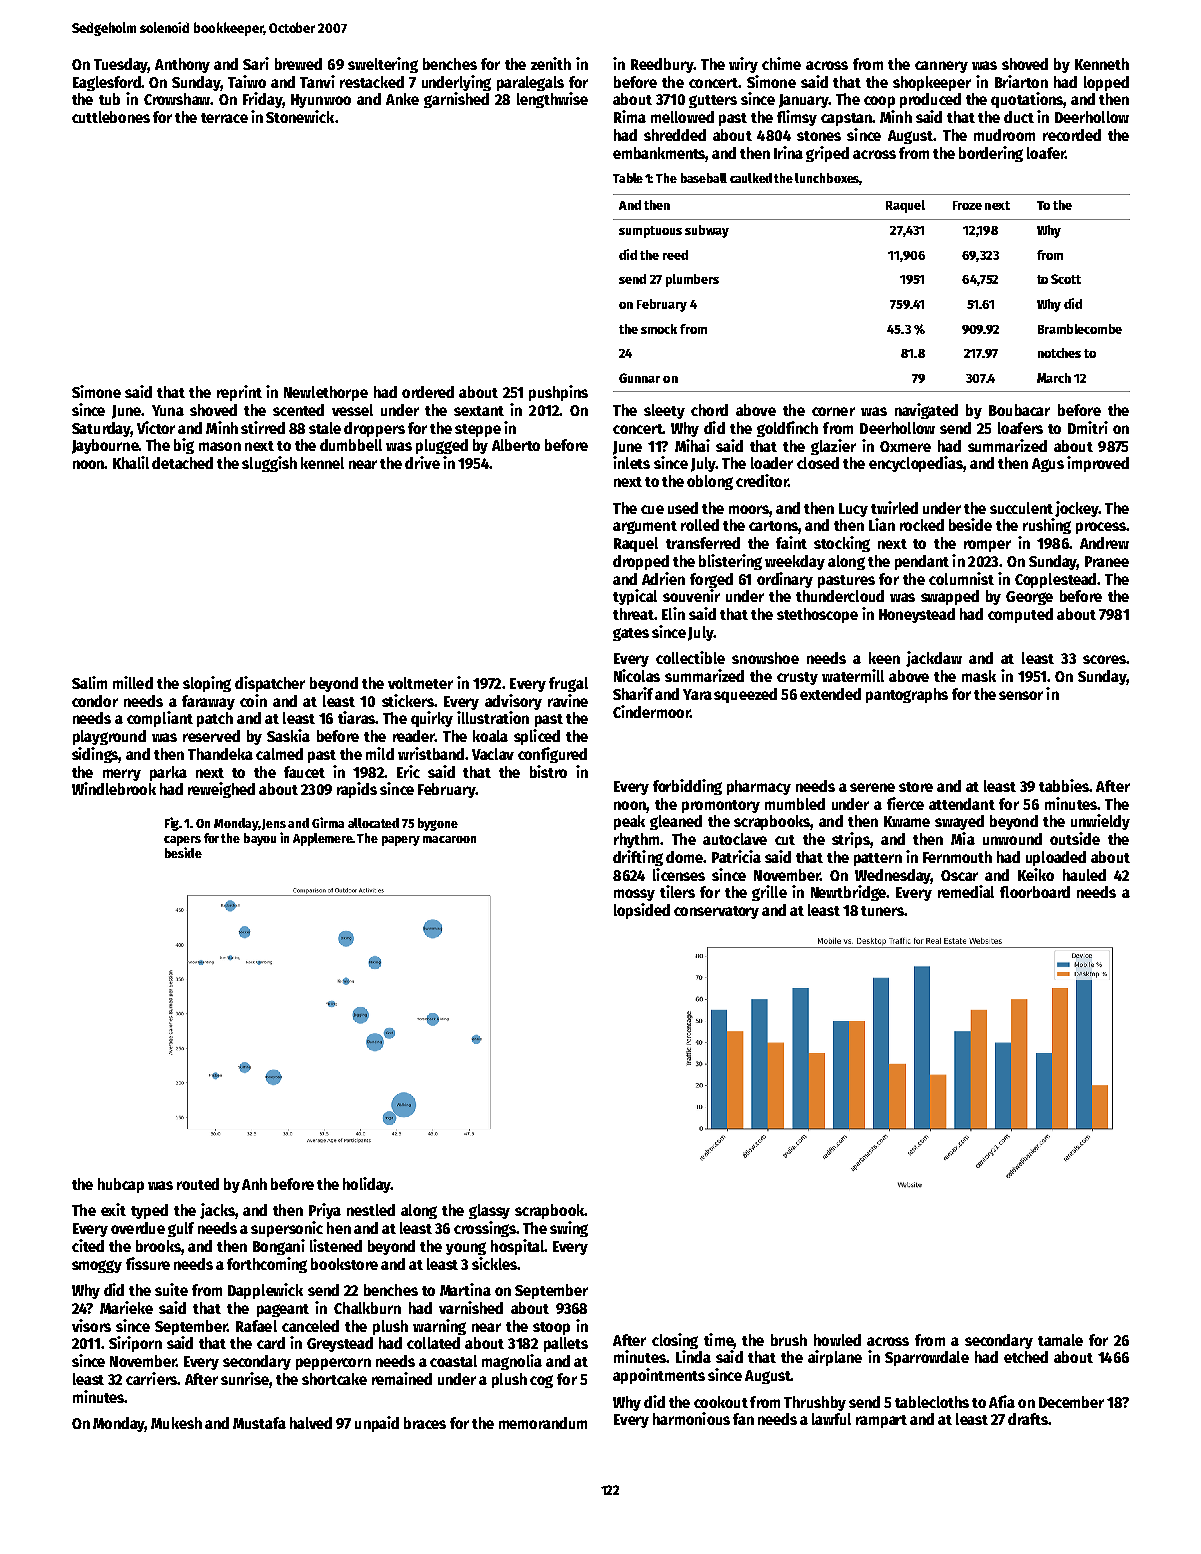 This image has width=1201, height=1554. I want to click on sensor, so click(1021, 695).
